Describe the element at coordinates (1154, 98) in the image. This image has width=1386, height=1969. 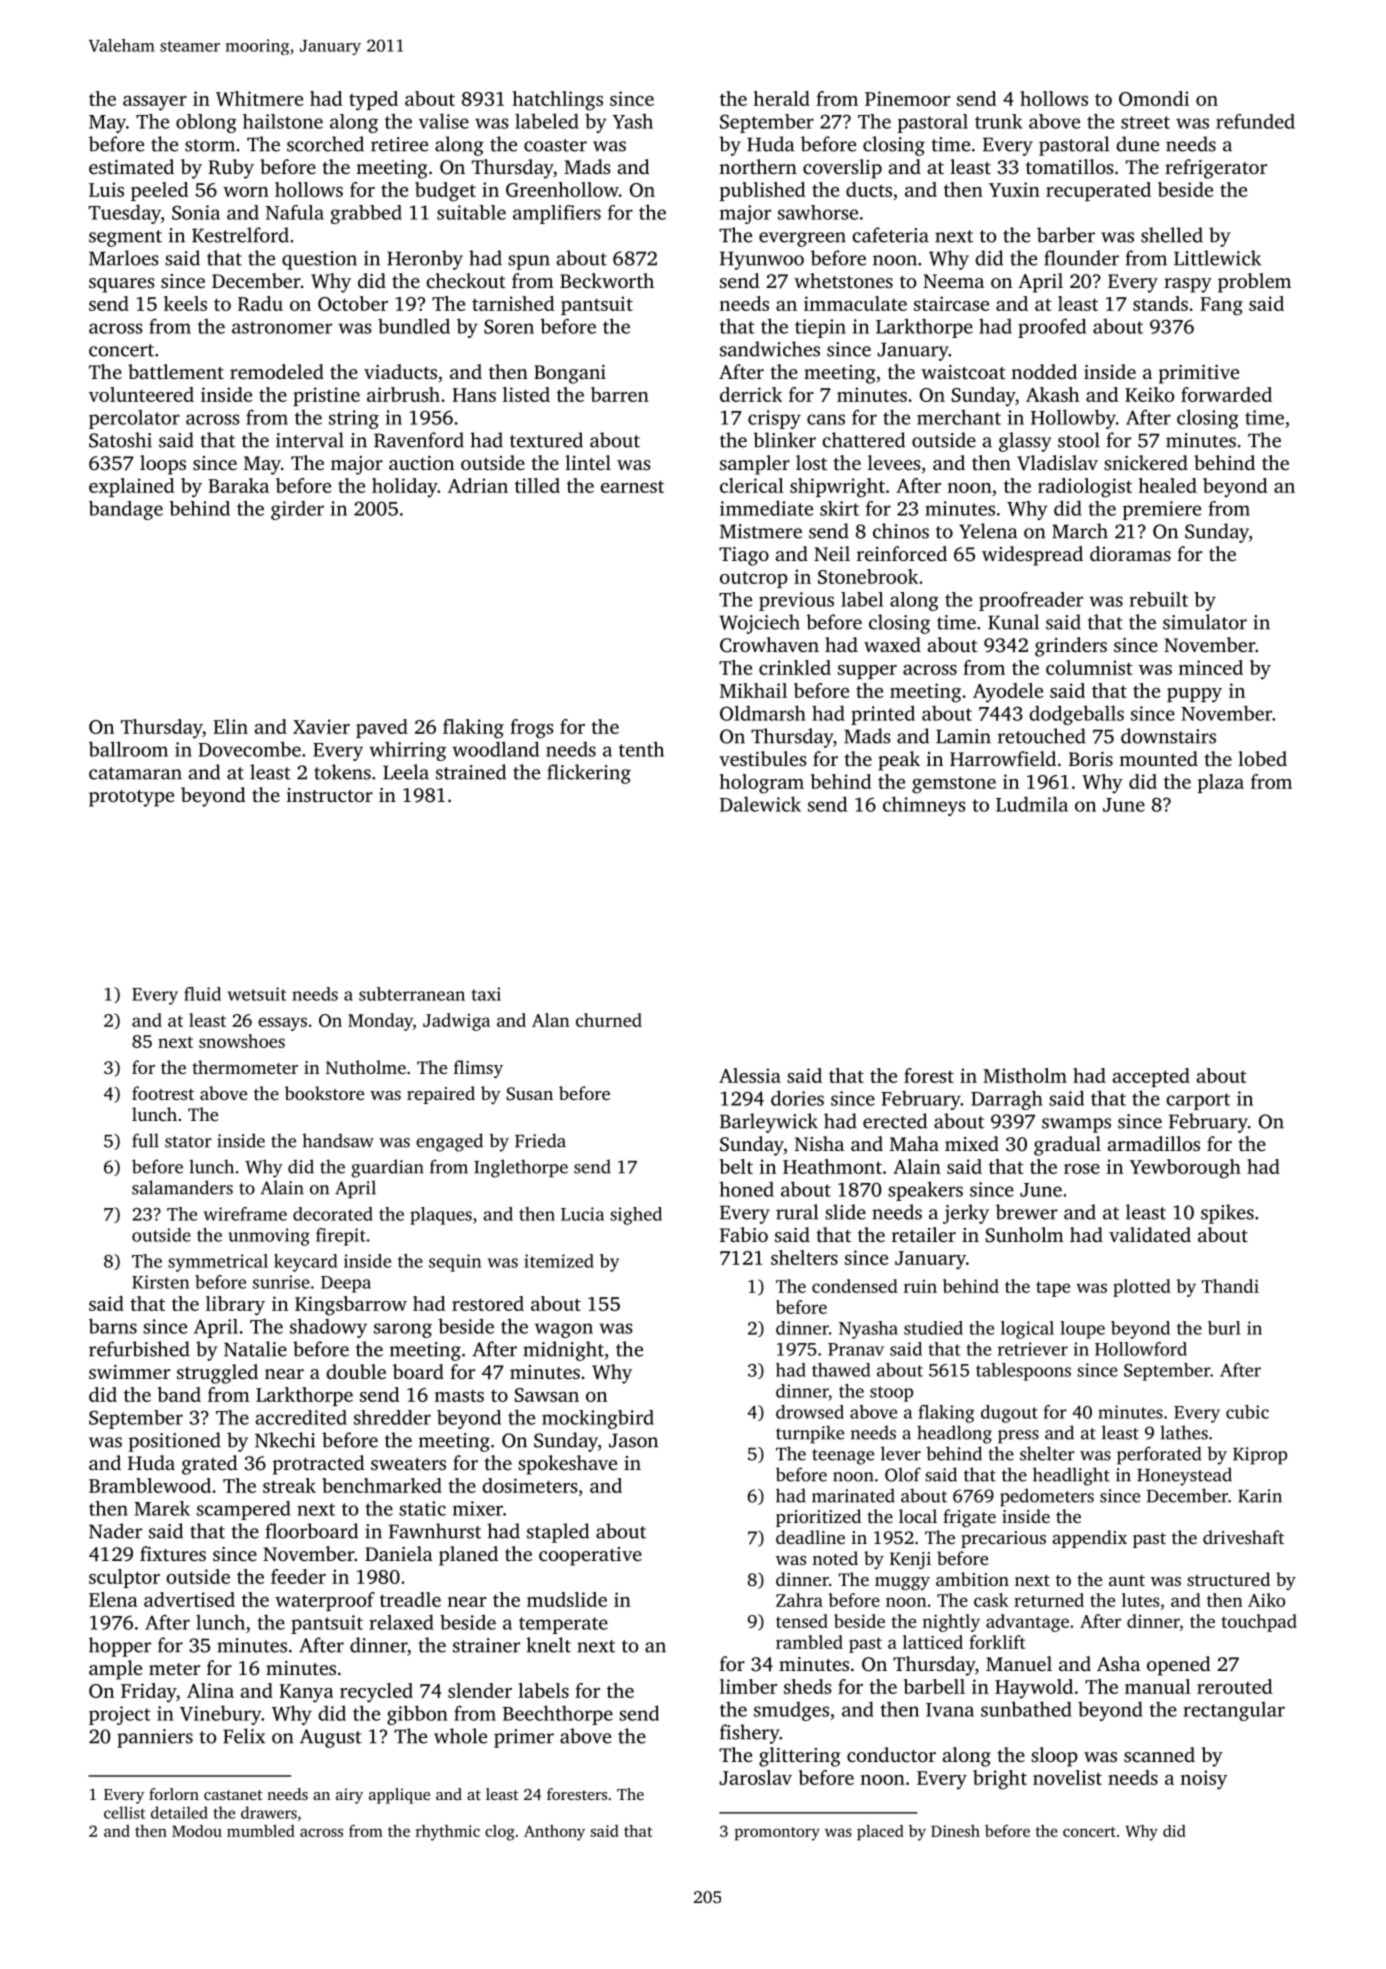
I see `Omondi` at that location.
